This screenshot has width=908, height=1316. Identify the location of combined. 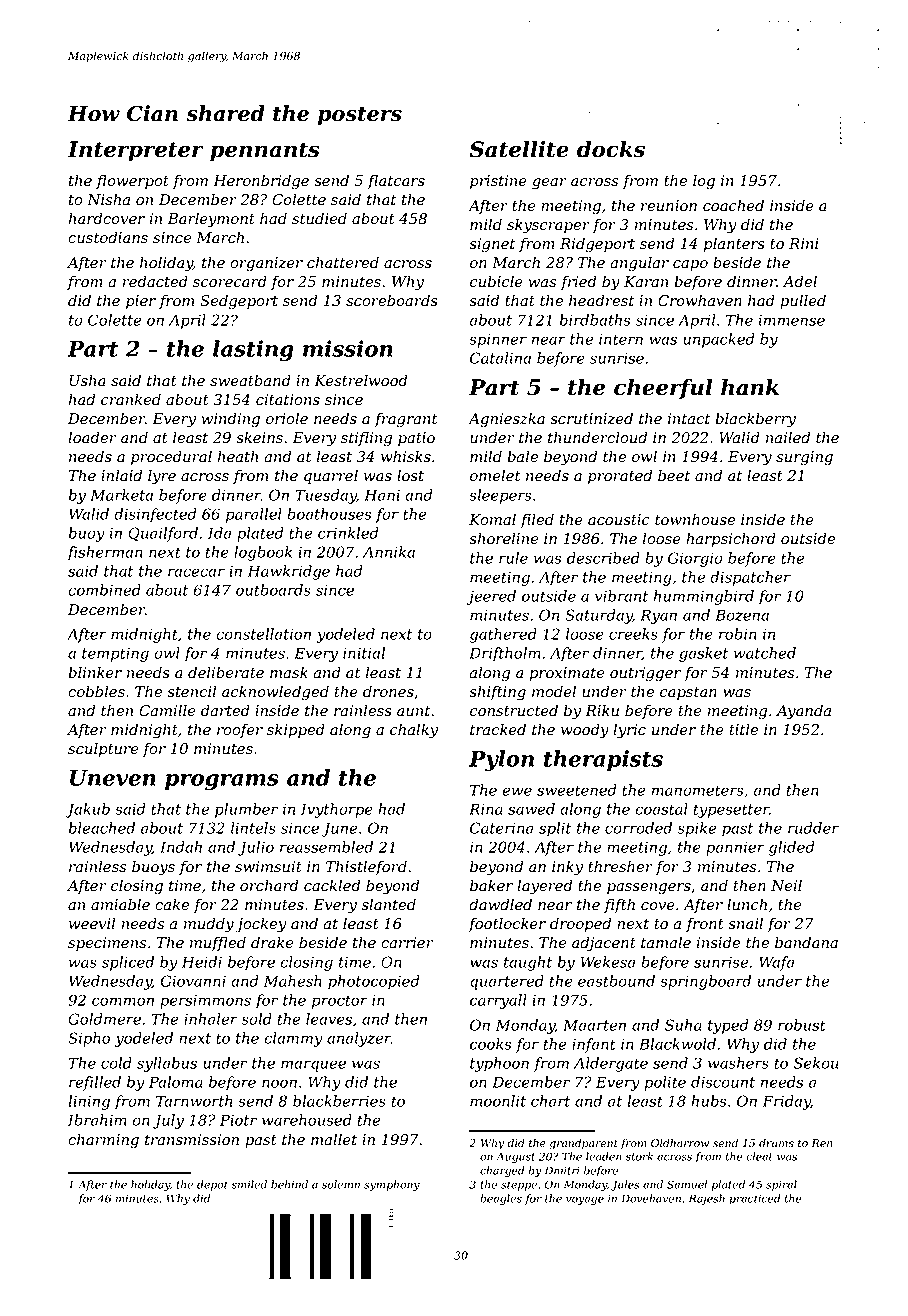
(104, 590).
